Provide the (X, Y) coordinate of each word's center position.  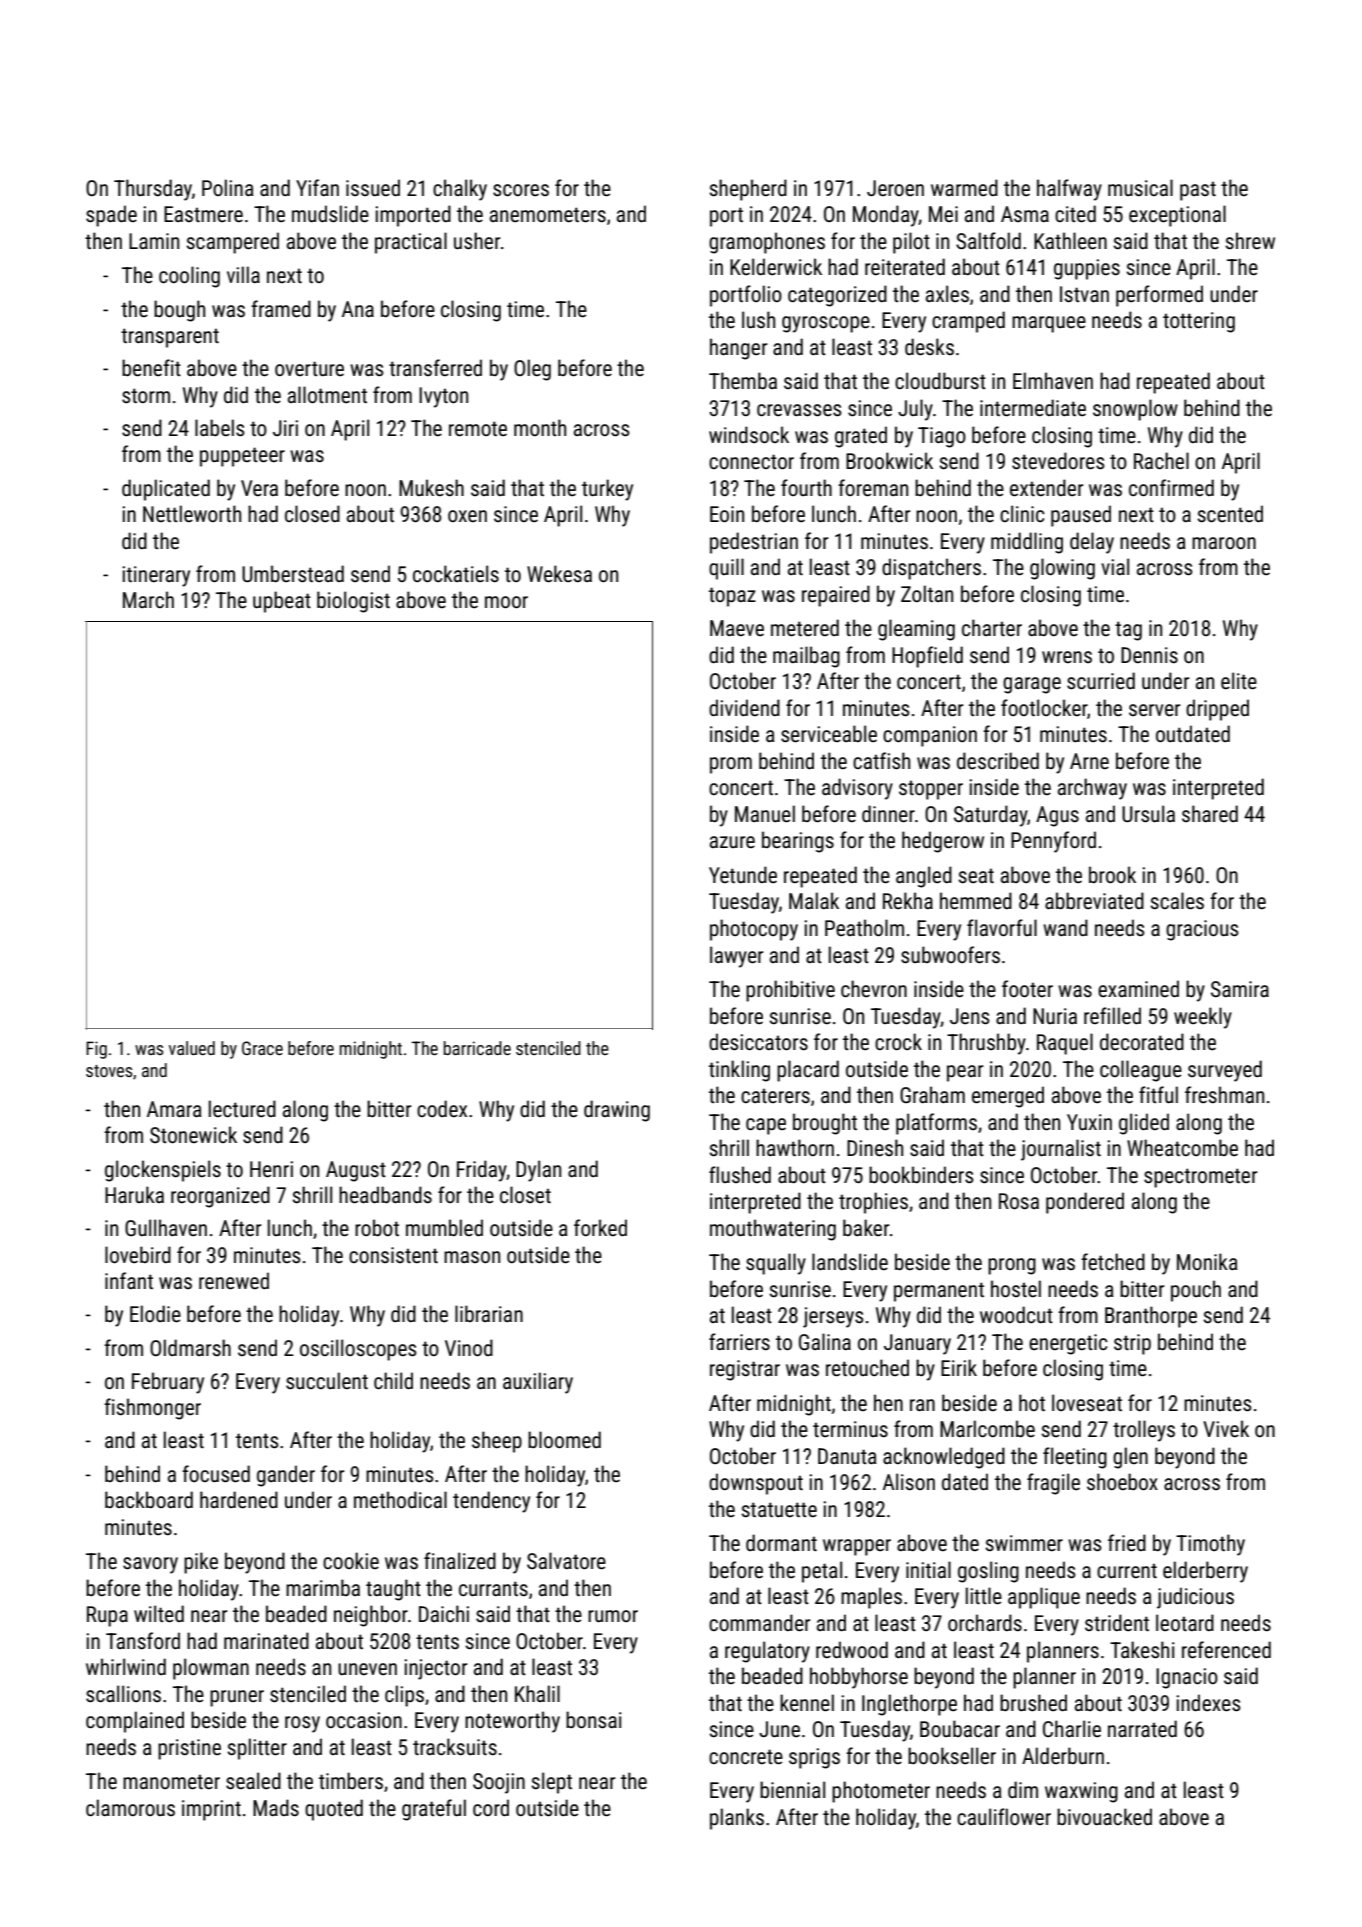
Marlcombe (987, 1428)
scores (521, 190)
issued (373, 187)
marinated (266, 1640)
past (1198, 191)
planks (737, 1819)
